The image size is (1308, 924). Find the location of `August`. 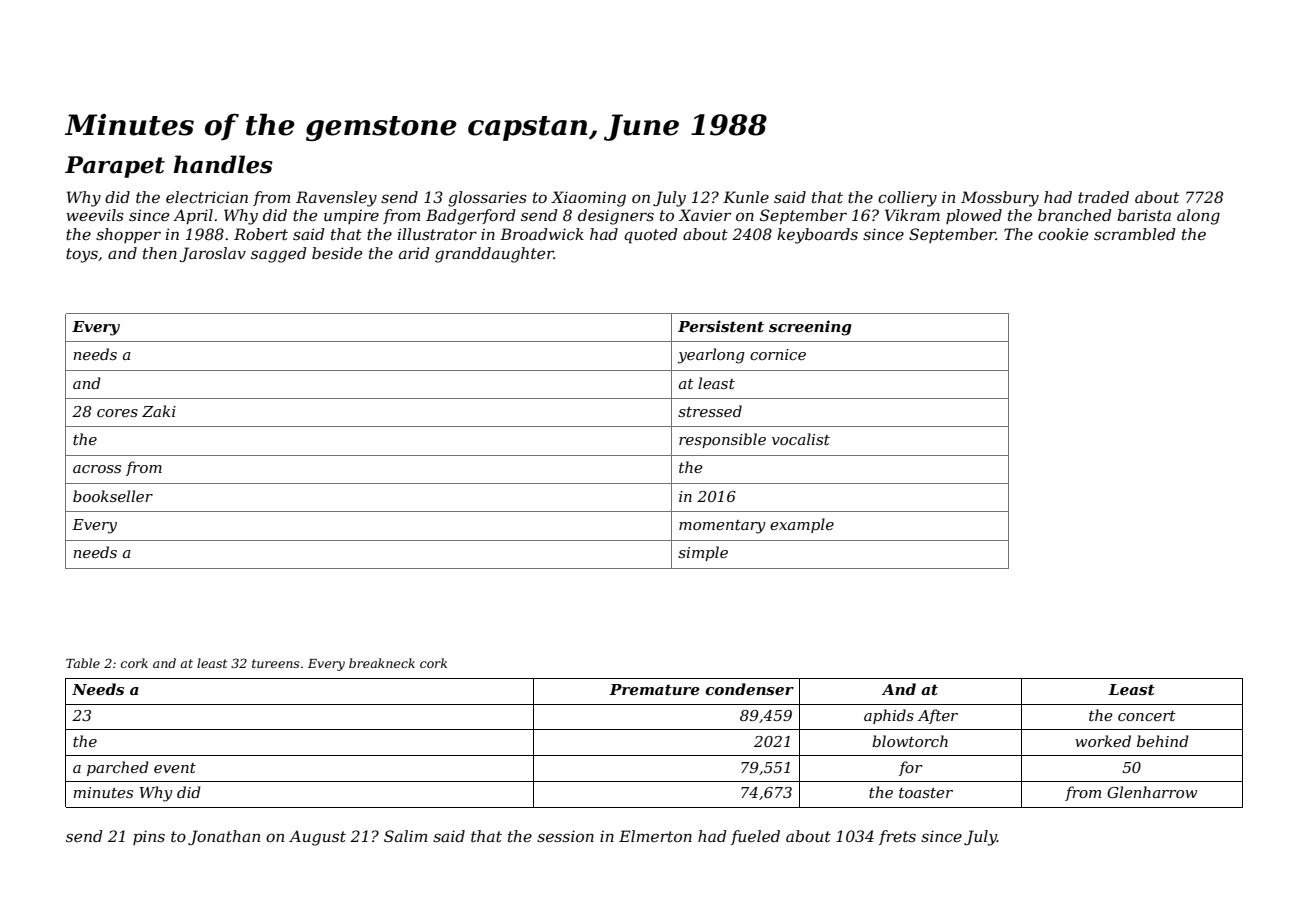

August is located at coordinates (317, 838).
